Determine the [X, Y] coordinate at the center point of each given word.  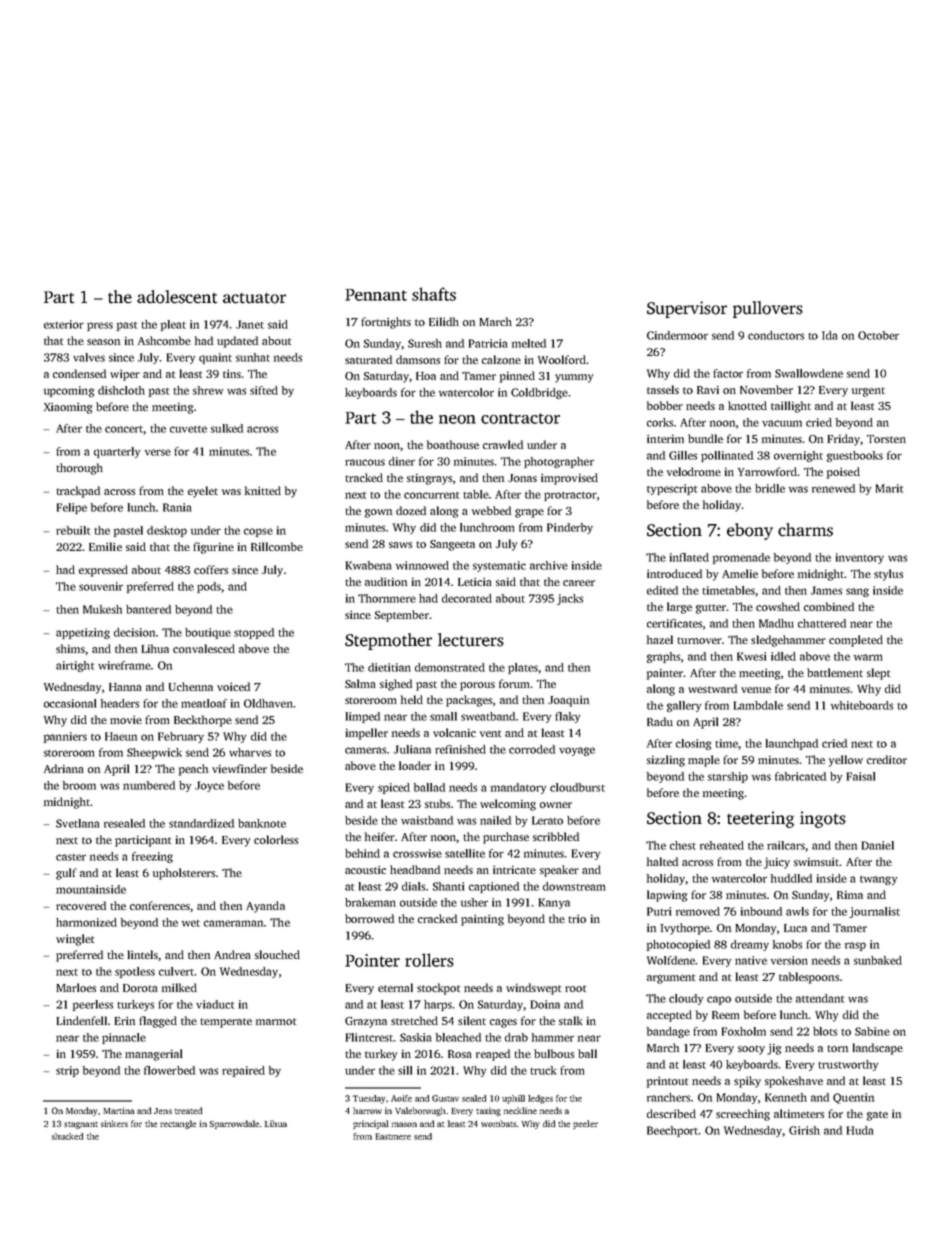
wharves [250, 752]
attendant [820, 998]
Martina [119, 1110]
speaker [559, 871]
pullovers [768, 309]
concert [124, 429]
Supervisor [687, 309]
